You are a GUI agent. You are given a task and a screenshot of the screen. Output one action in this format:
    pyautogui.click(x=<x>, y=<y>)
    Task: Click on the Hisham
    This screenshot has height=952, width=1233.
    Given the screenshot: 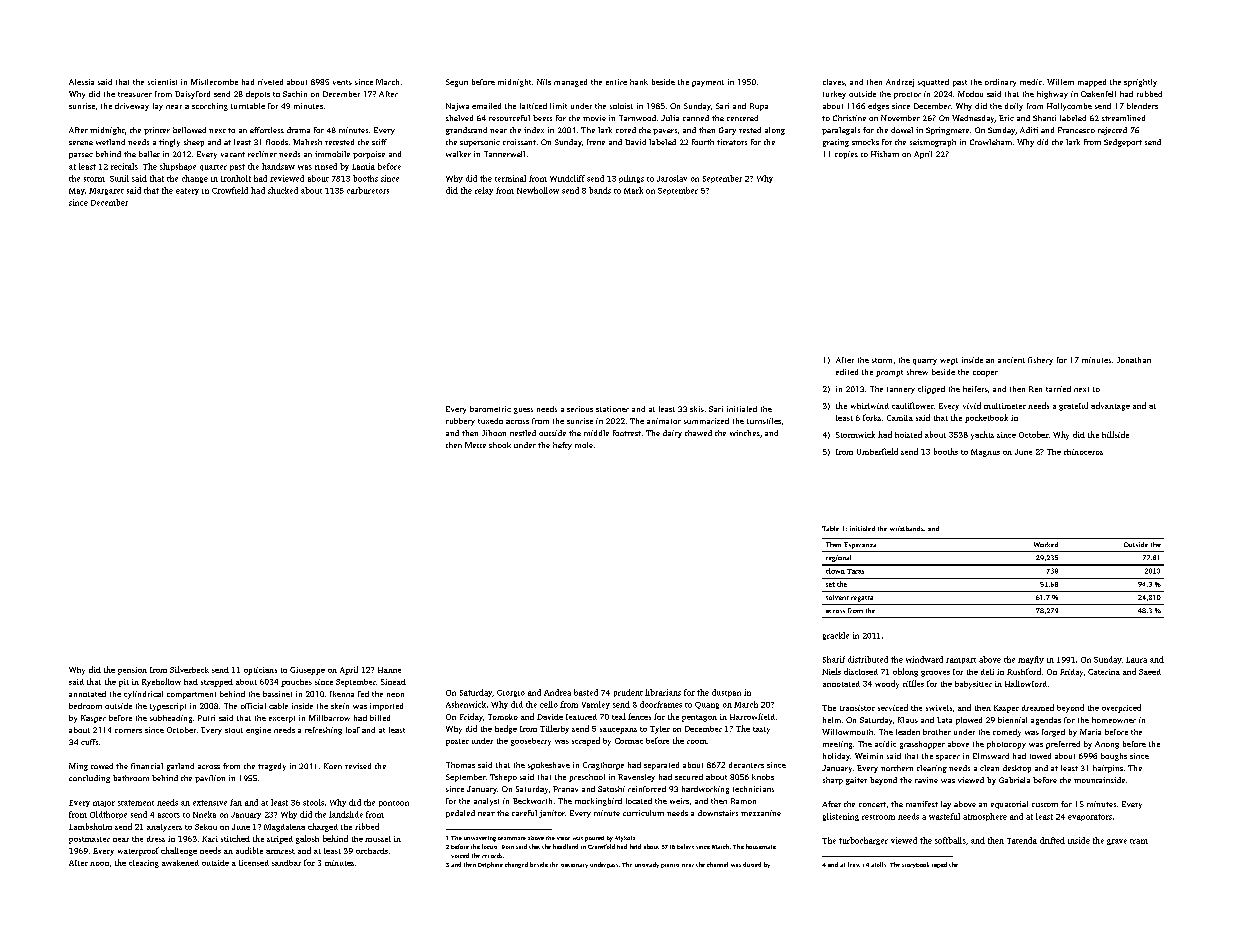 What is the action you would take?
    pyautogui.click(x=885, y=154)
